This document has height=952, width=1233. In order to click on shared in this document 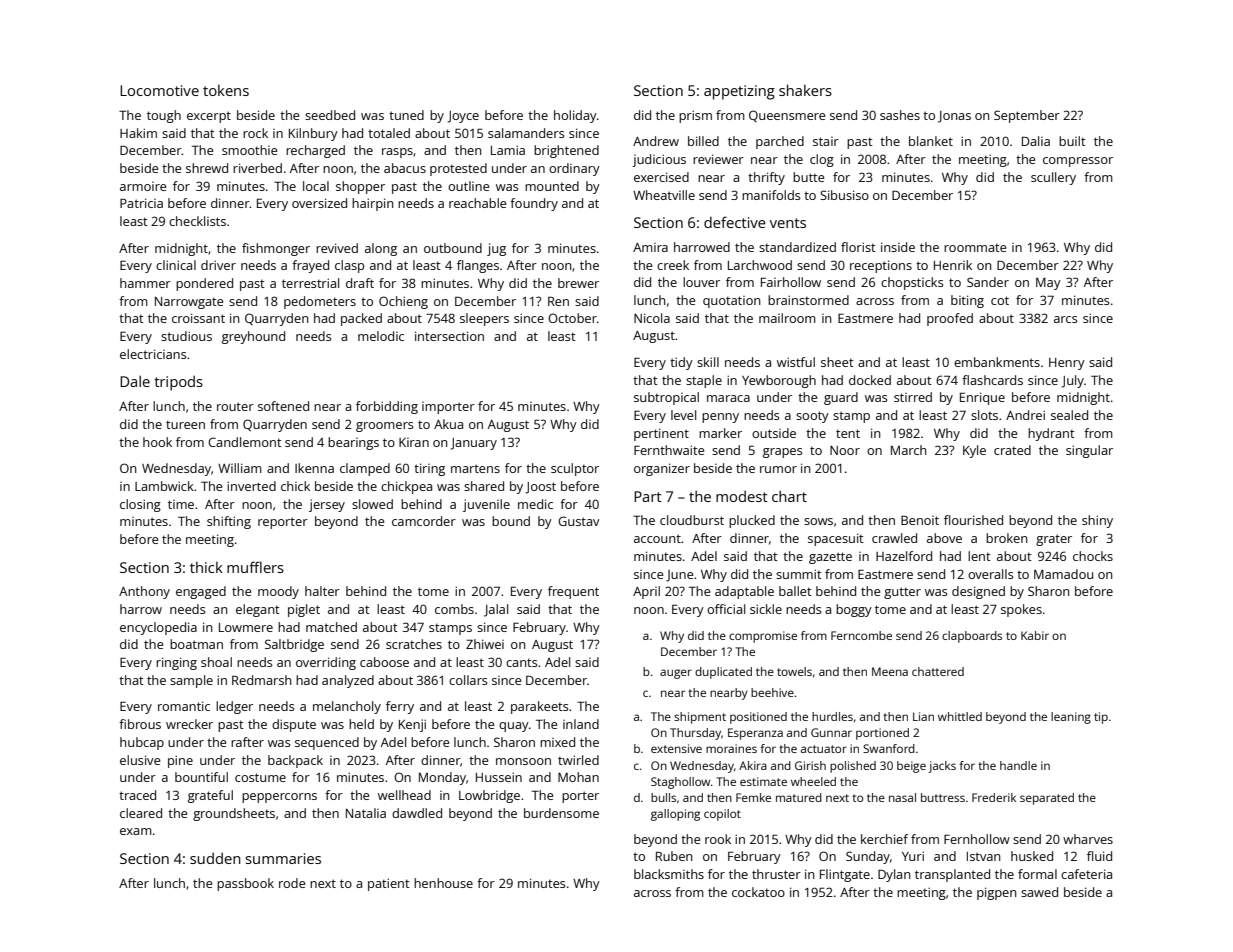, I will do `click(484, 486)`.
